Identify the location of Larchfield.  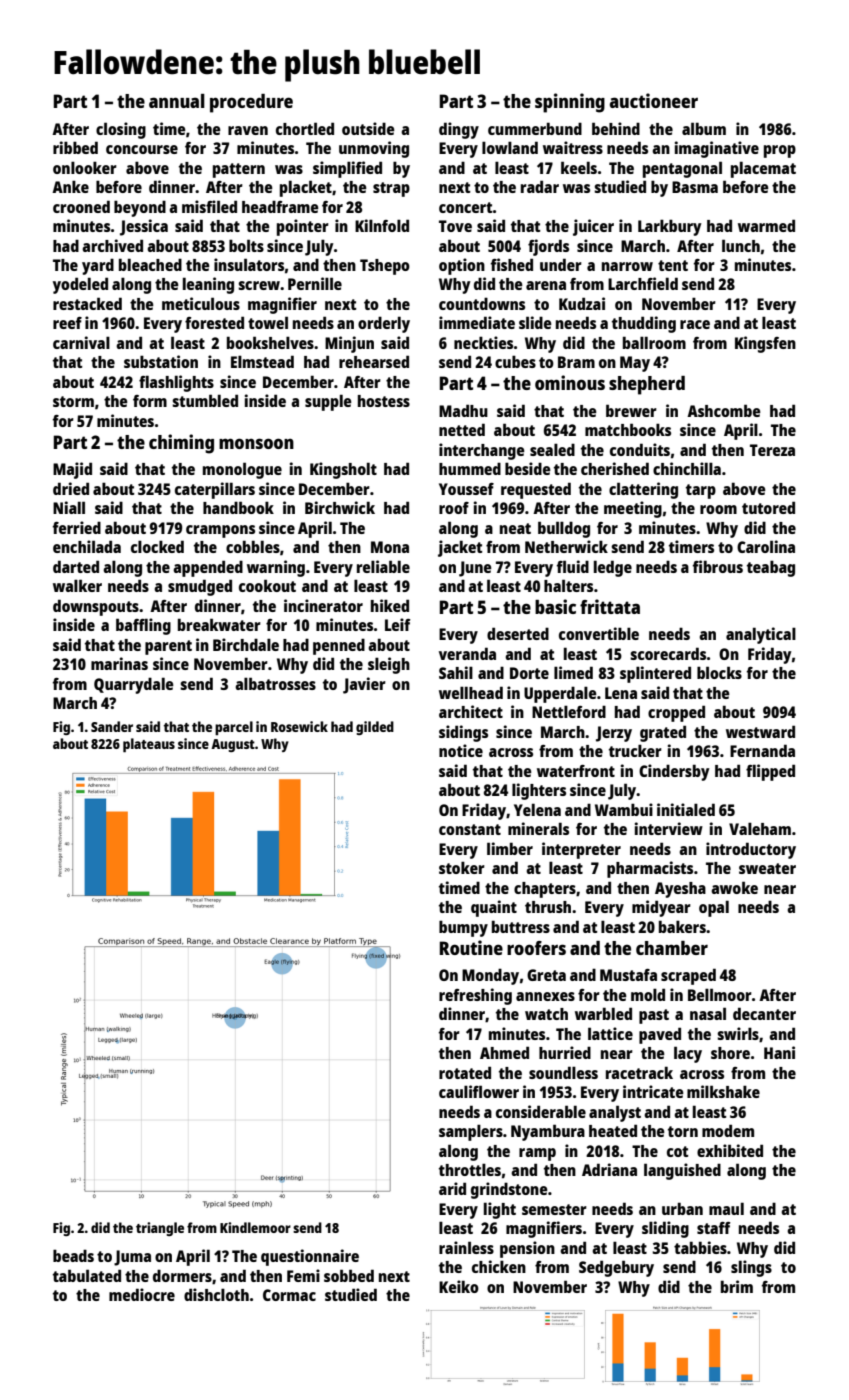
(643, 283).
